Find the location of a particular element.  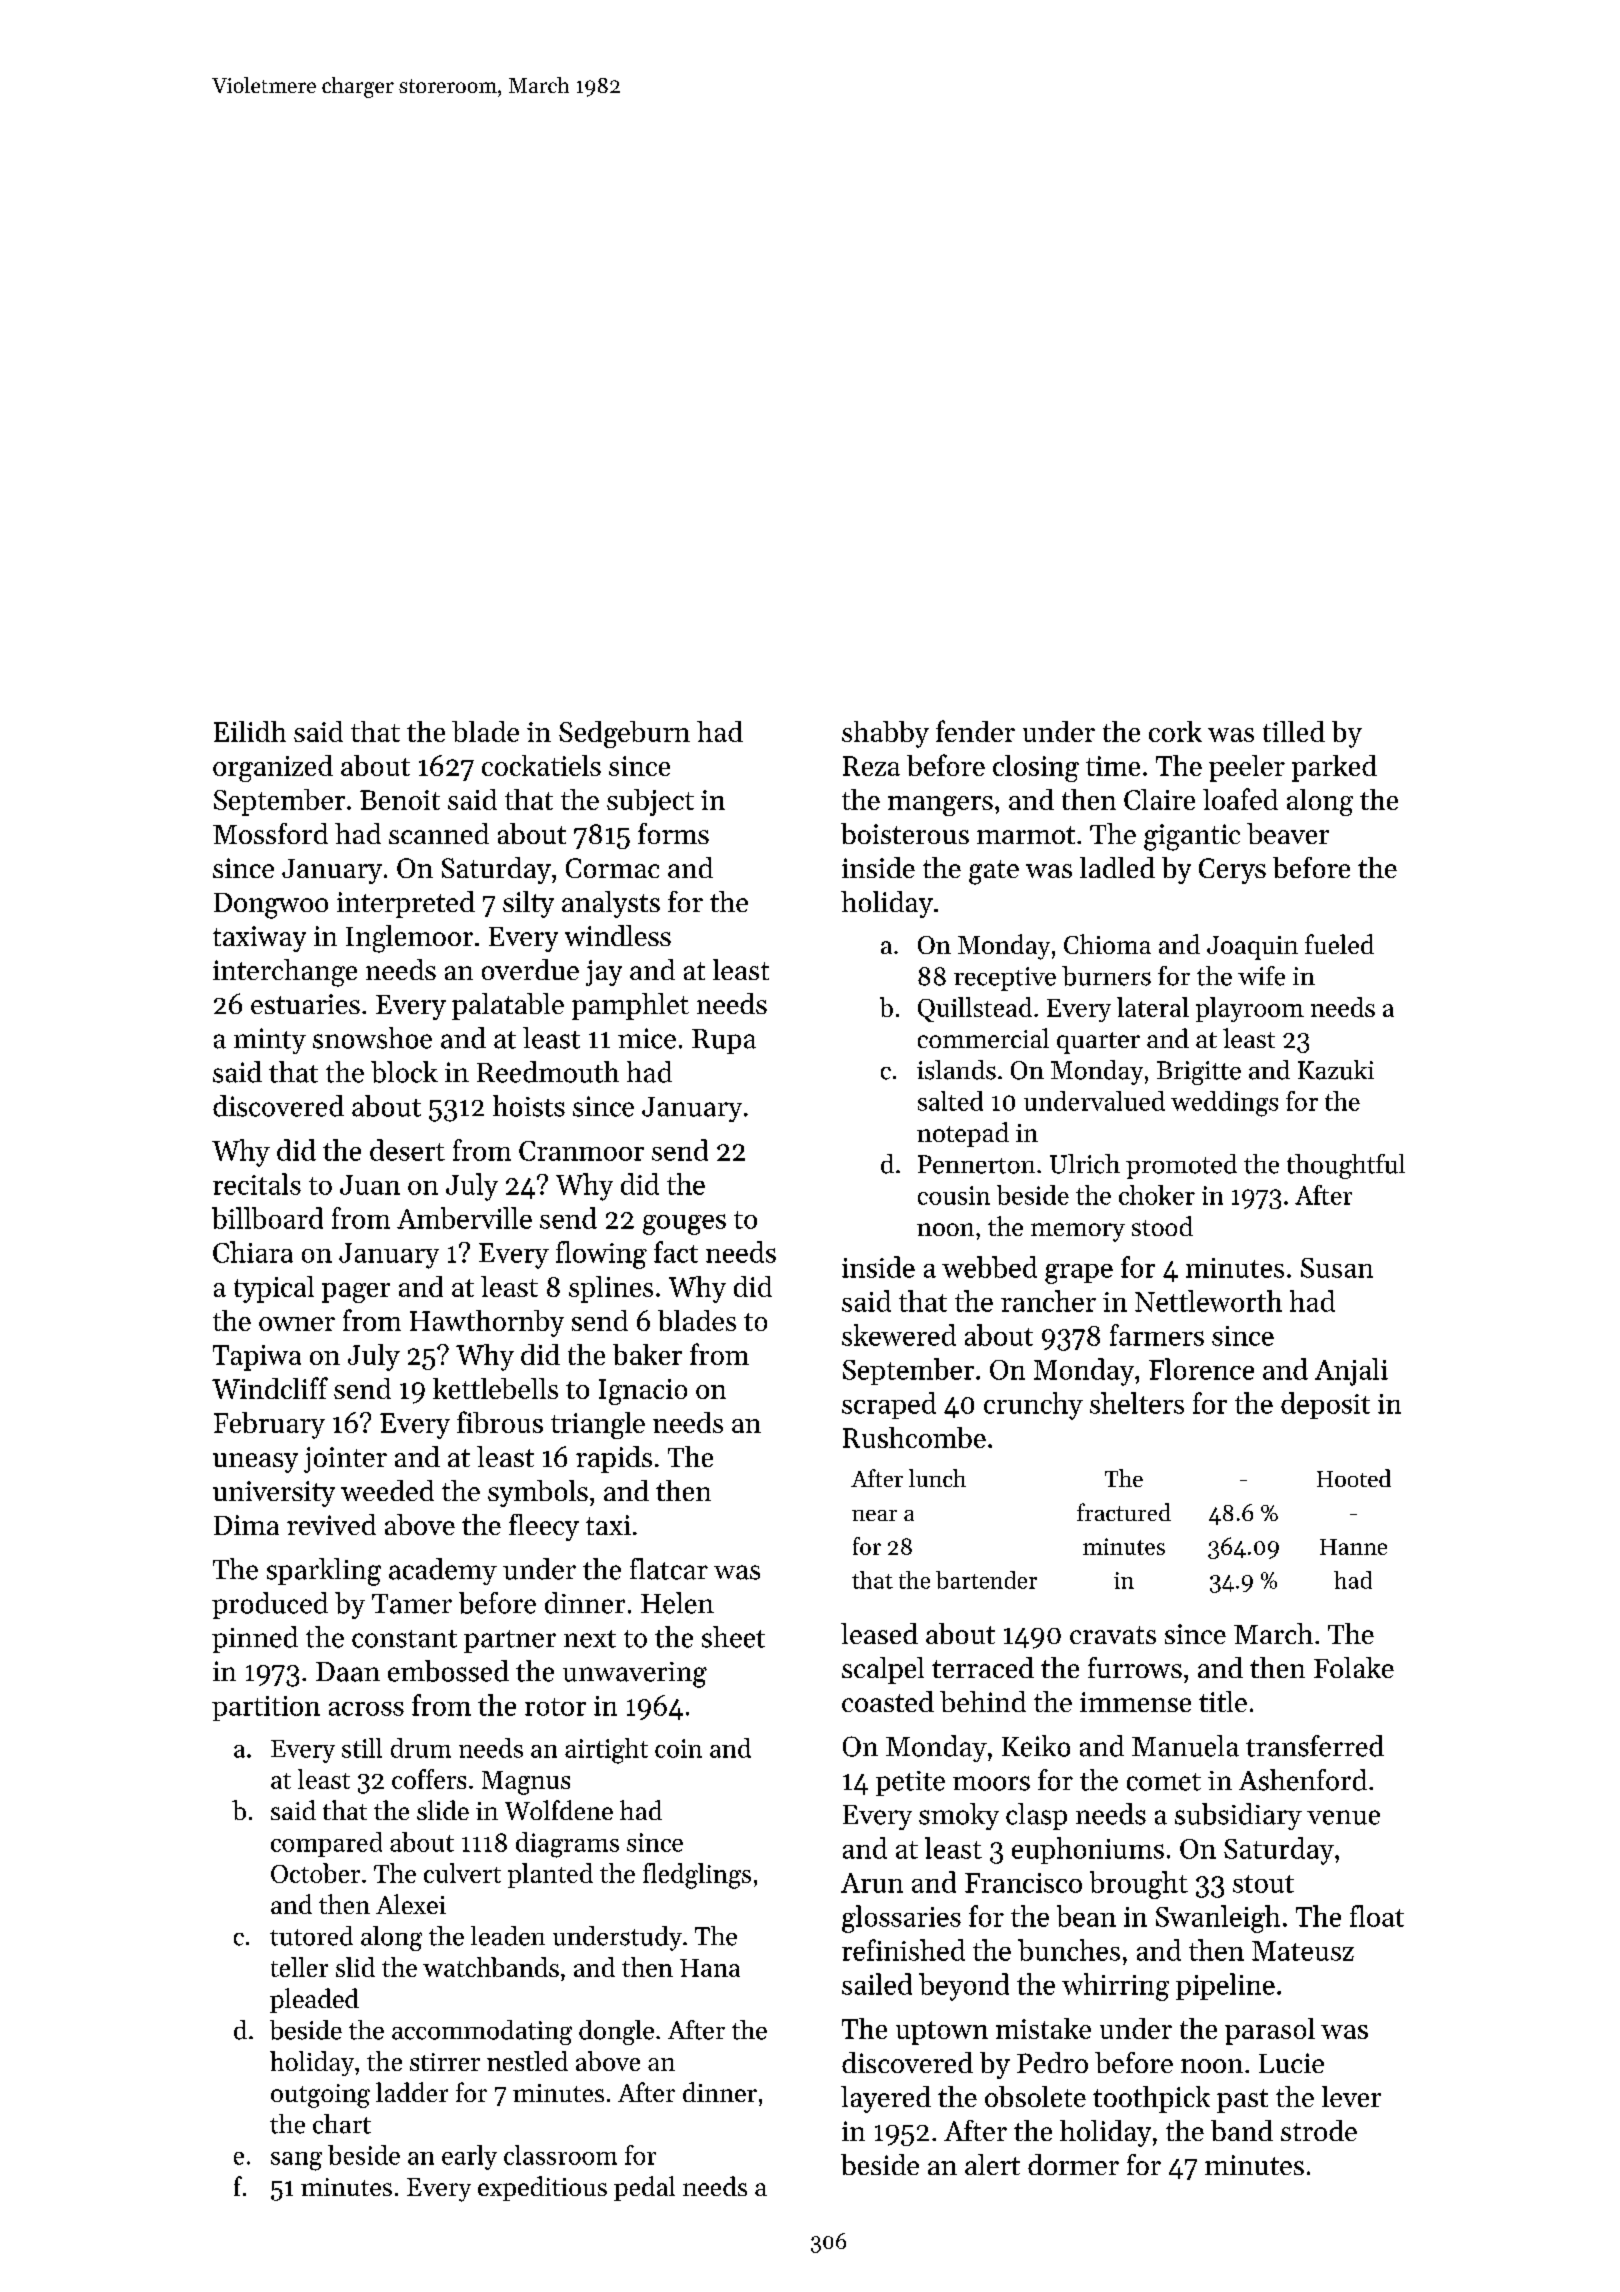

chart is located at coordinates (342, 2124).
